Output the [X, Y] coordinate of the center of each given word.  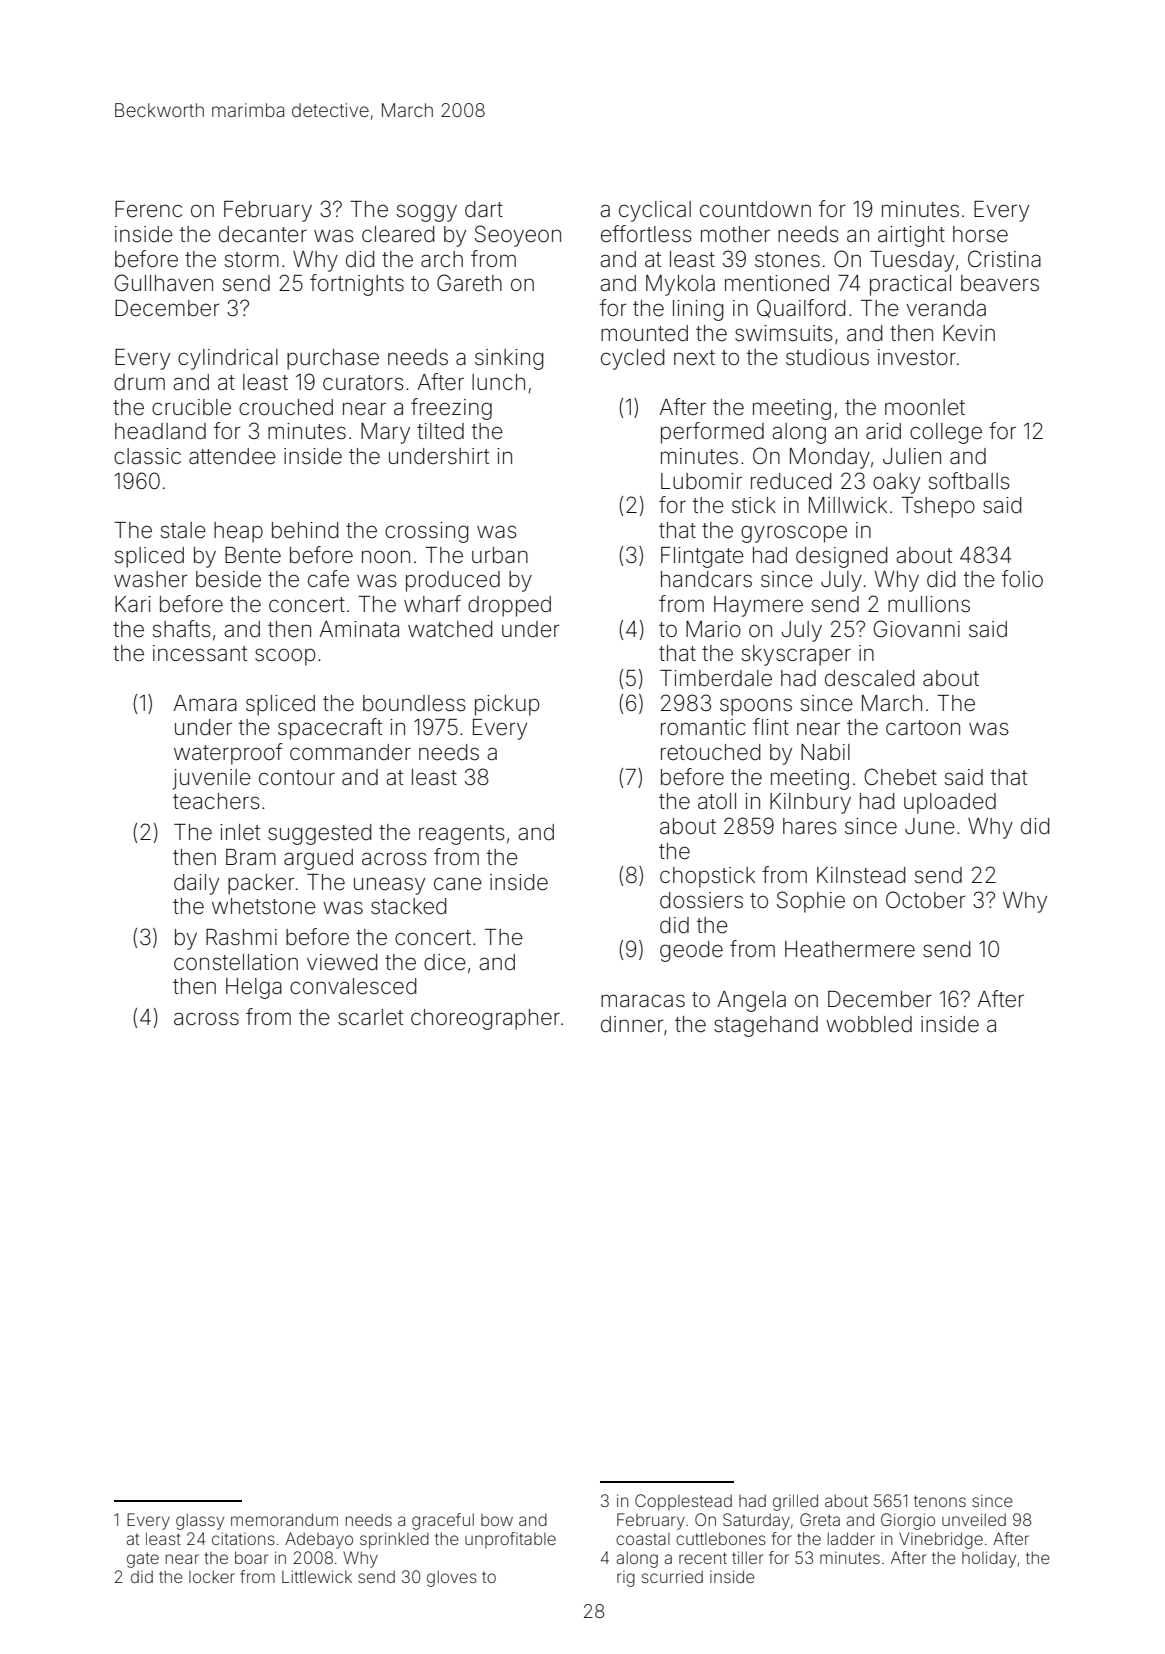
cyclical [655, 211]
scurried [672, 1576]
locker [212, 1576]
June [930, 826]
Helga [254, 988]
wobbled [869, 1024]
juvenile [212, 779]
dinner [632, 1024]
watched [450, 629]
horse [980, 234]
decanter [263, 234]
